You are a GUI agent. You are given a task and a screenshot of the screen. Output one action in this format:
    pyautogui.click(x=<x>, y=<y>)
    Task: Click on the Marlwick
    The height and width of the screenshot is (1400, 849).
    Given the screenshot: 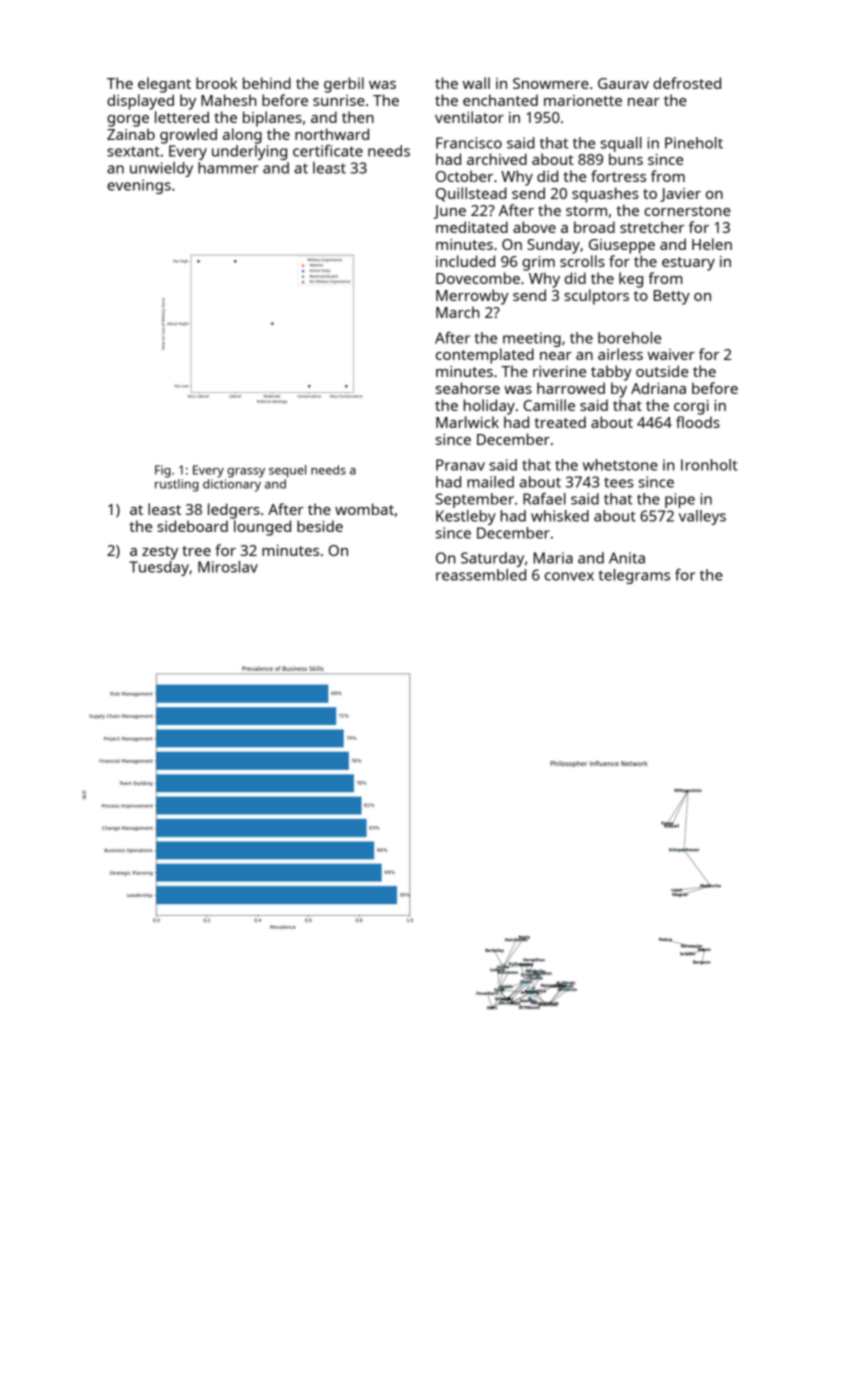 What is the action you would take?
    pyautogui.click(x=467, y=422)
